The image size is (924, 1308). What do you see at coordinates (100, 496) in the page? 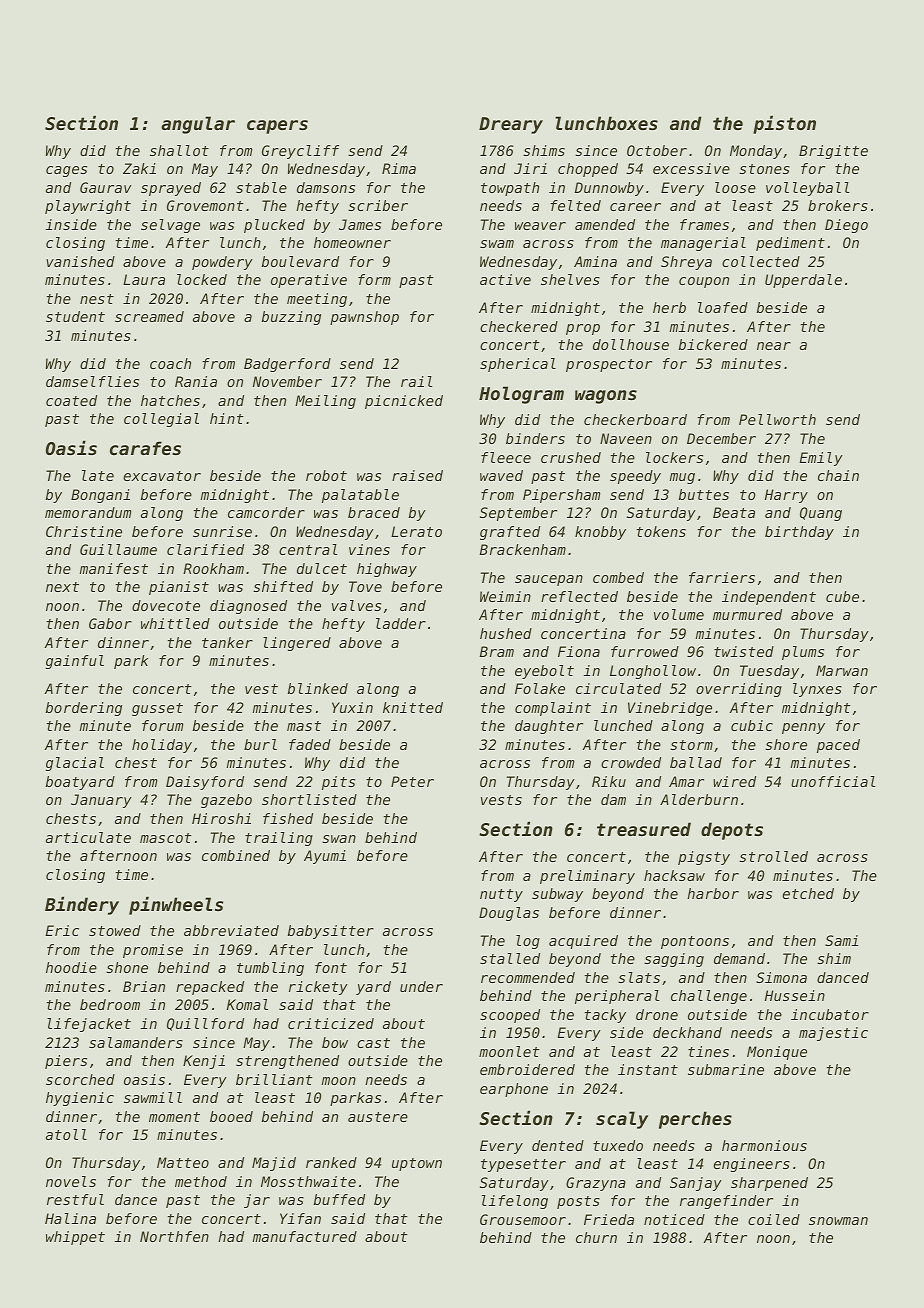
I see `Bongani` at bounding box center [100, 496].
